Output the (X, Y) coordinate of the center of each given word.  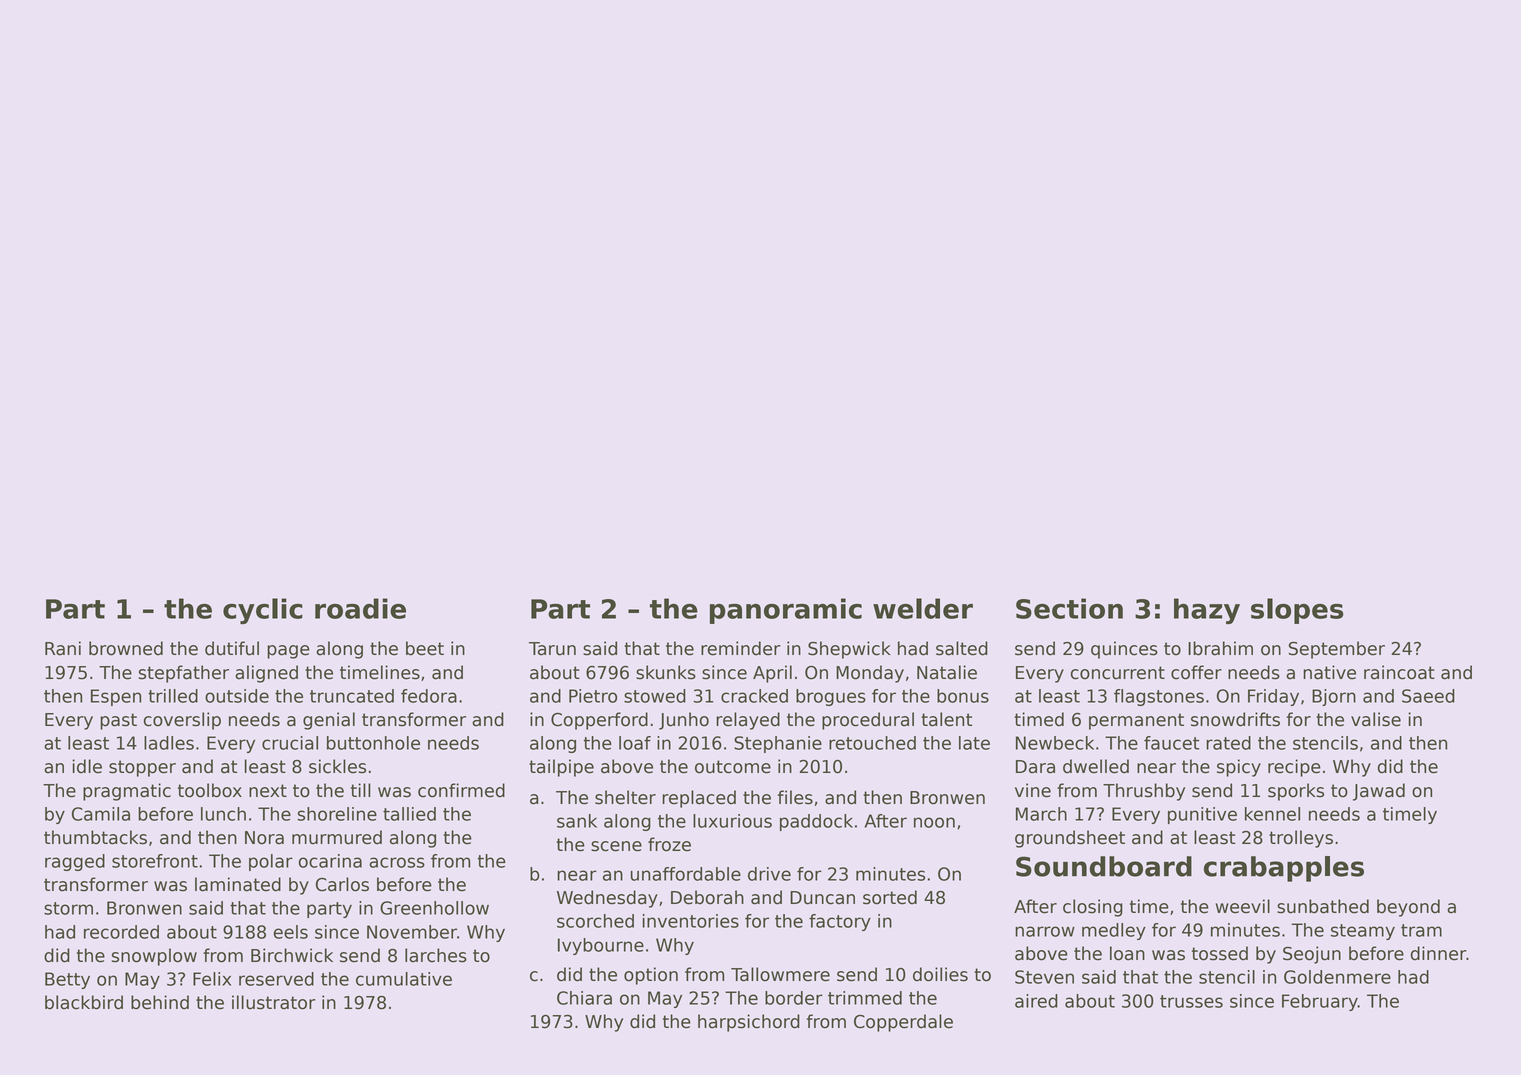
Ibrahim (1220, 648)
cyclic (263, 611)
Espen (116, 697)
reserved (276, 979)
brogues (831, 697)
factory (840, 922)
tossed (1220, 953)
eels (291, 932)
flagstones (1159, 697)
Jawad (1379, 792)
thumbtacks (95, 837)
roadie (360, 608)
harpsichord (749, 1023)
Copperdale (903, 1023)
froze (669, 844)
